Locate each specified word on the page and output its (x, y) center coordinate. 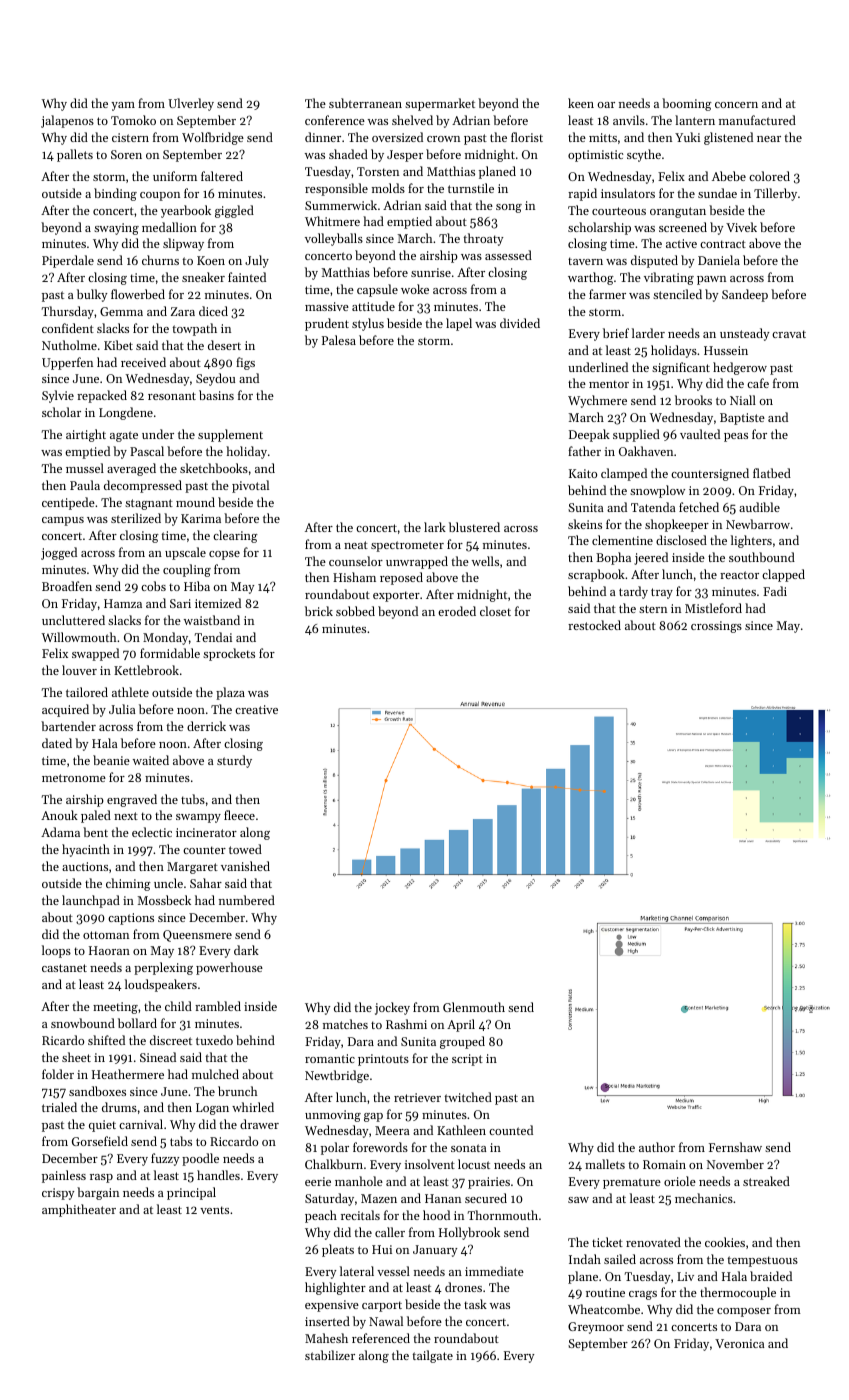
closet (495, 611)
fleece (239, 815)
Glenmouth (474, 1007)
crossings (716, 627)
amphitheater (79, 1210)
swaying (116, 229)
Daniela (719, 260)
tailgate (433, 1356)
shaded (348, 154)
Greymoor (596, 1328)
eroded (457, 611)
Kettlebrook (146, 670)
